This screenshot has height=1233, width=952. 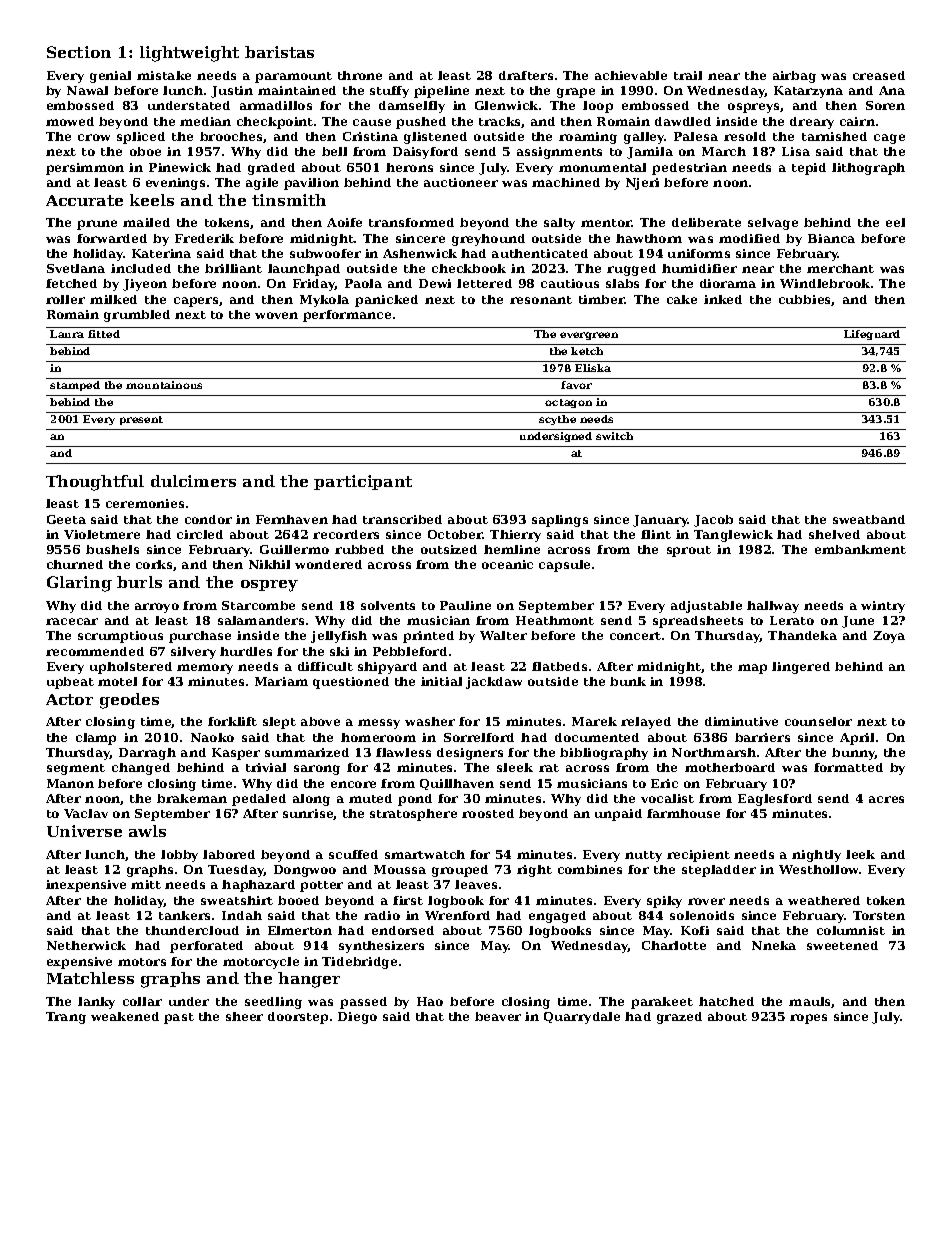 I want to click on motorcycle, so click(x=261, y=963).
